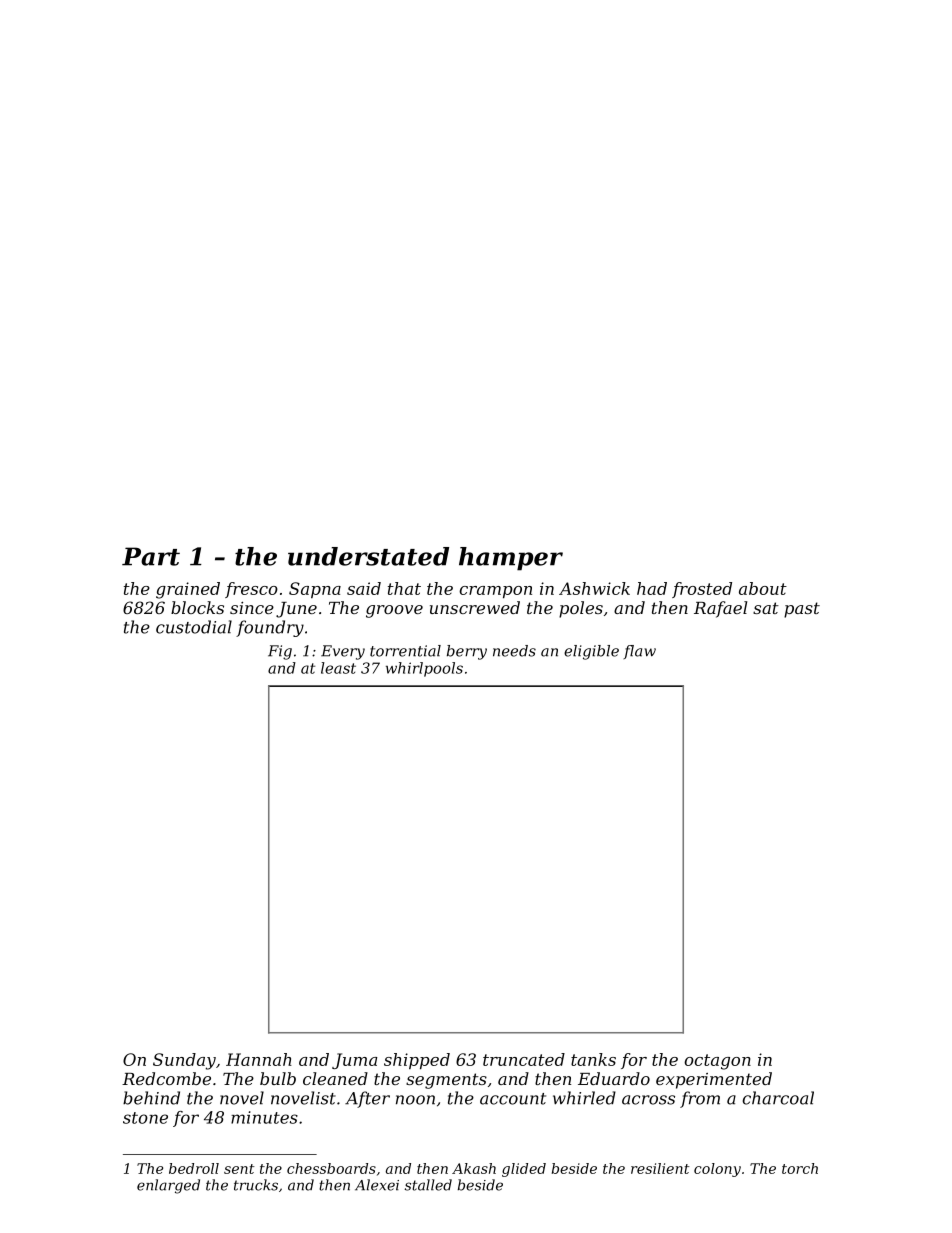 The height and width of the screenshot is (1233, 952). I want to click on Hannah, so click(259, 1059).
